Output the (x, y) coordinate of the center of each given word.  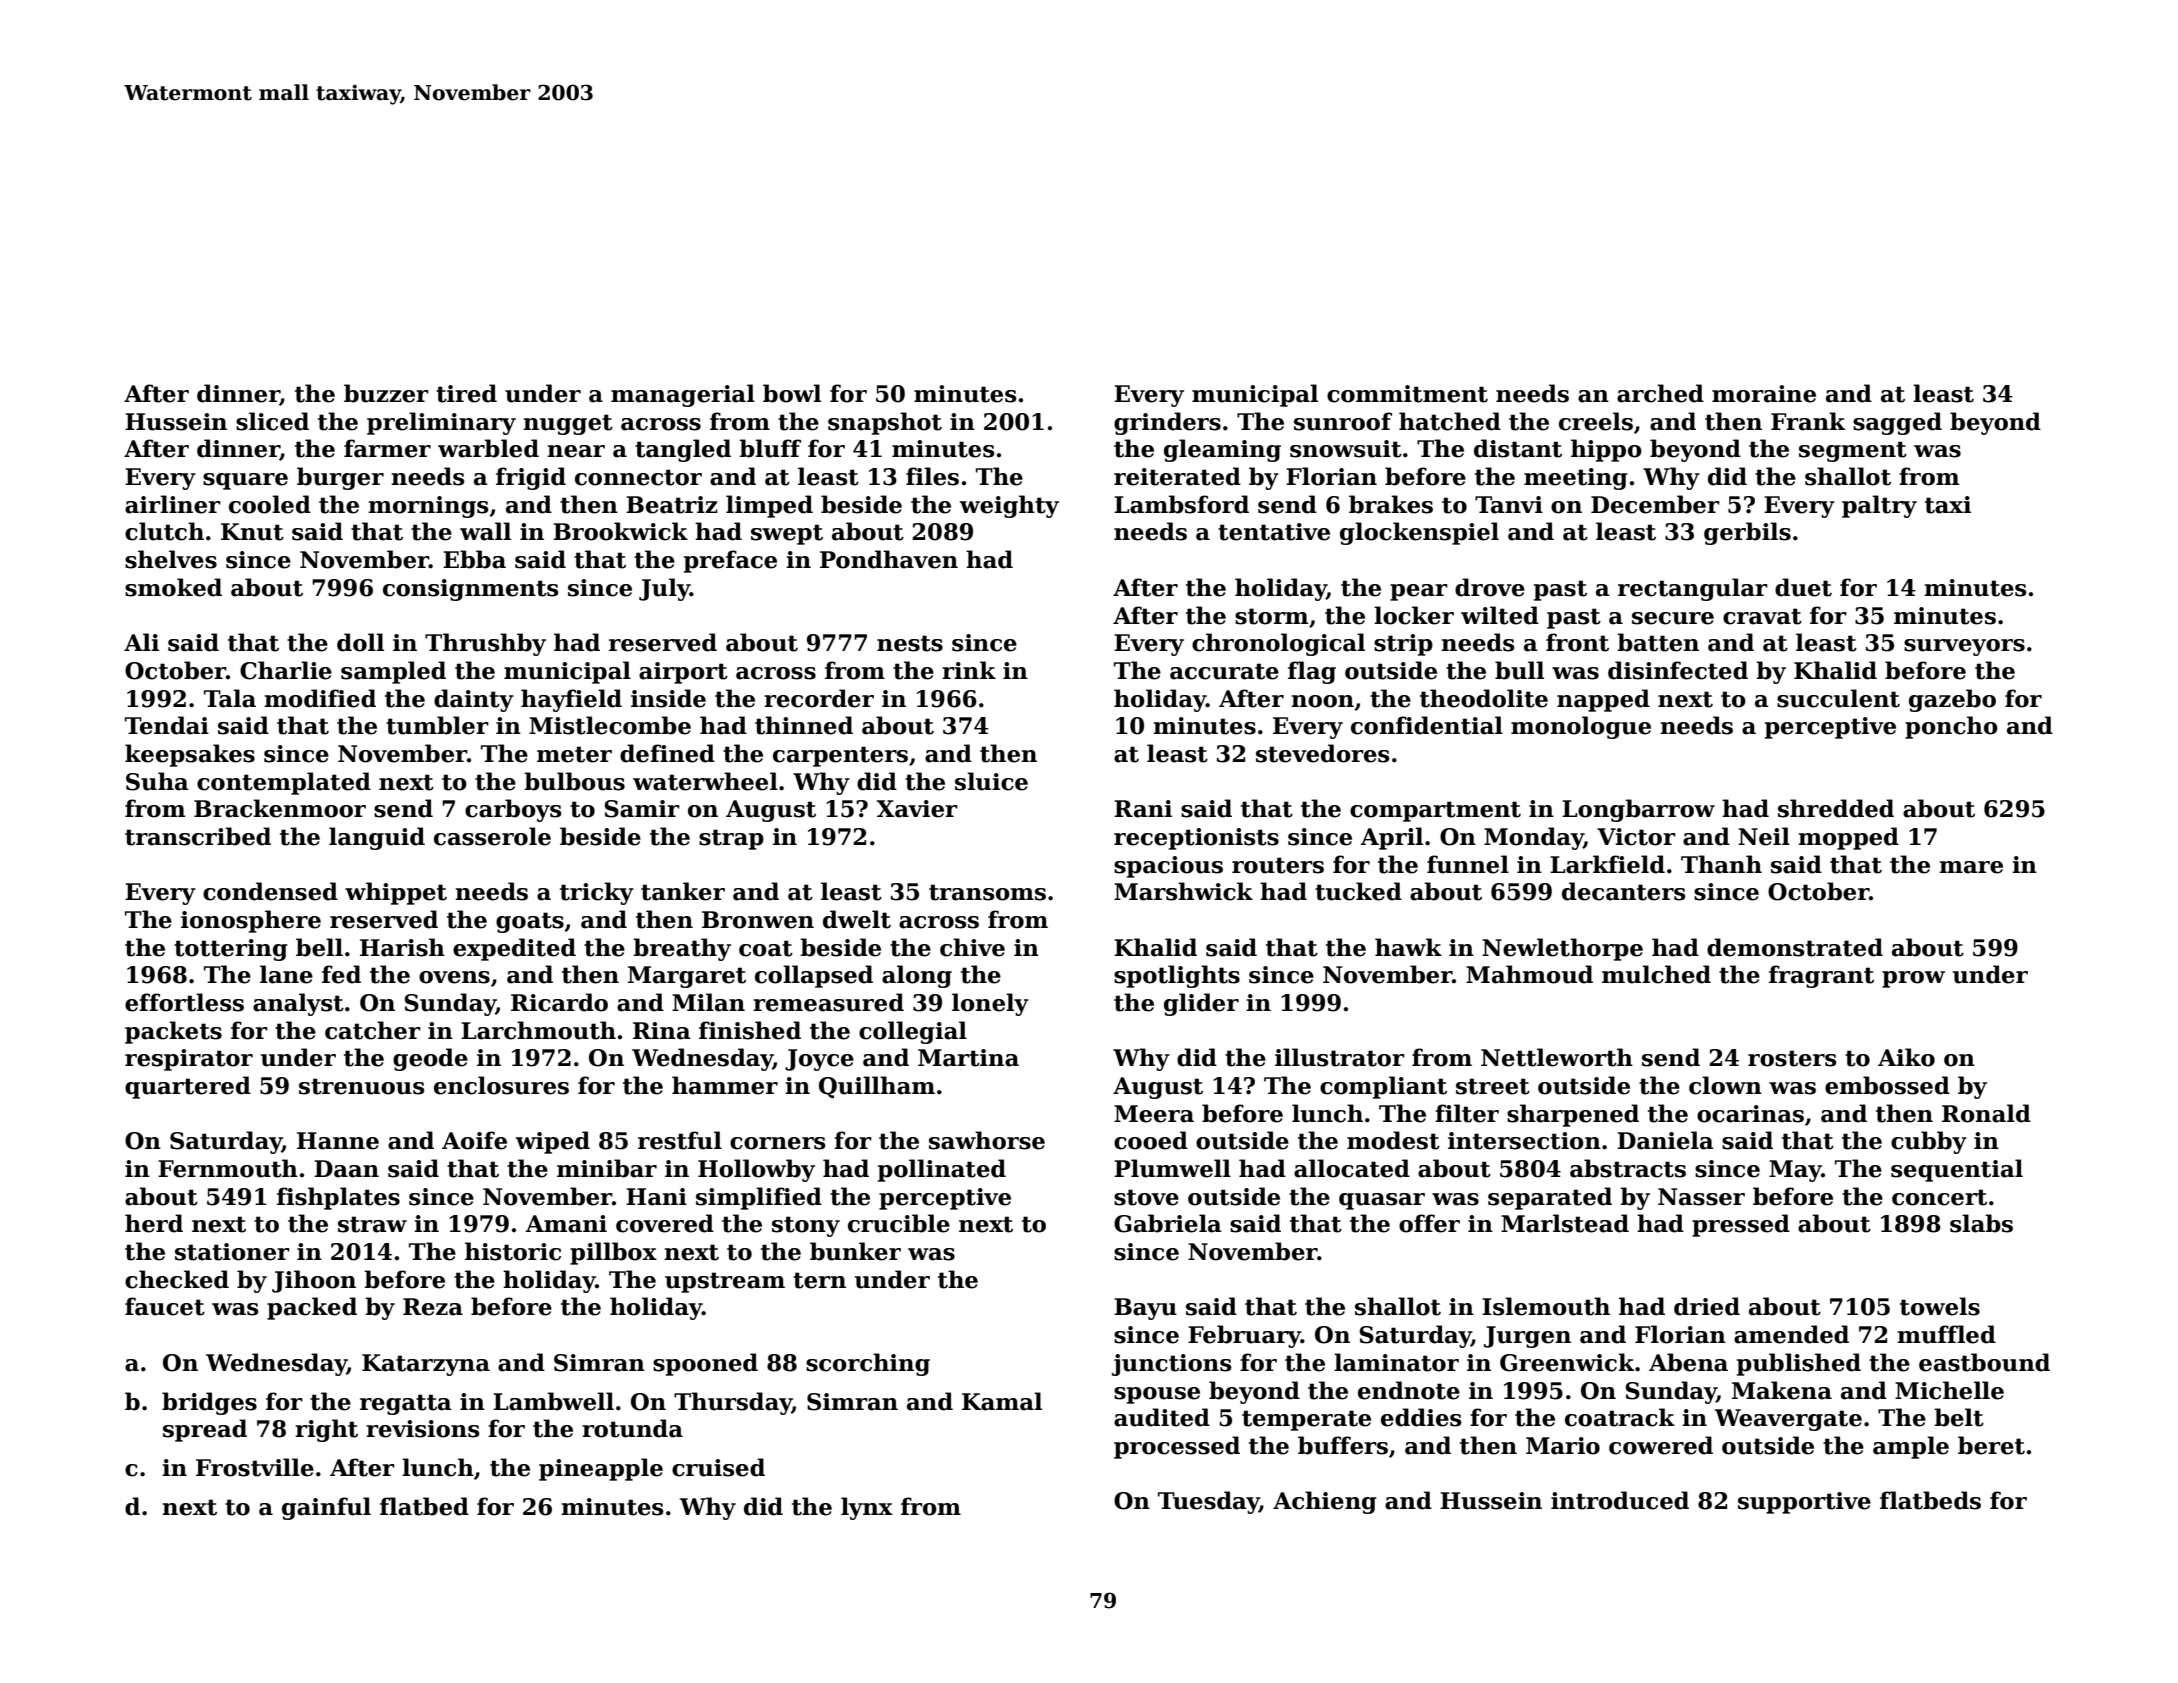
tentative (1274, 532)
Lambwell (553, 1401)
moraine (1764, 394)
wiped (553, 1142)
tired (466, 393)
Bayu (1145, 1309)
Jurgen (1527, 1337)
